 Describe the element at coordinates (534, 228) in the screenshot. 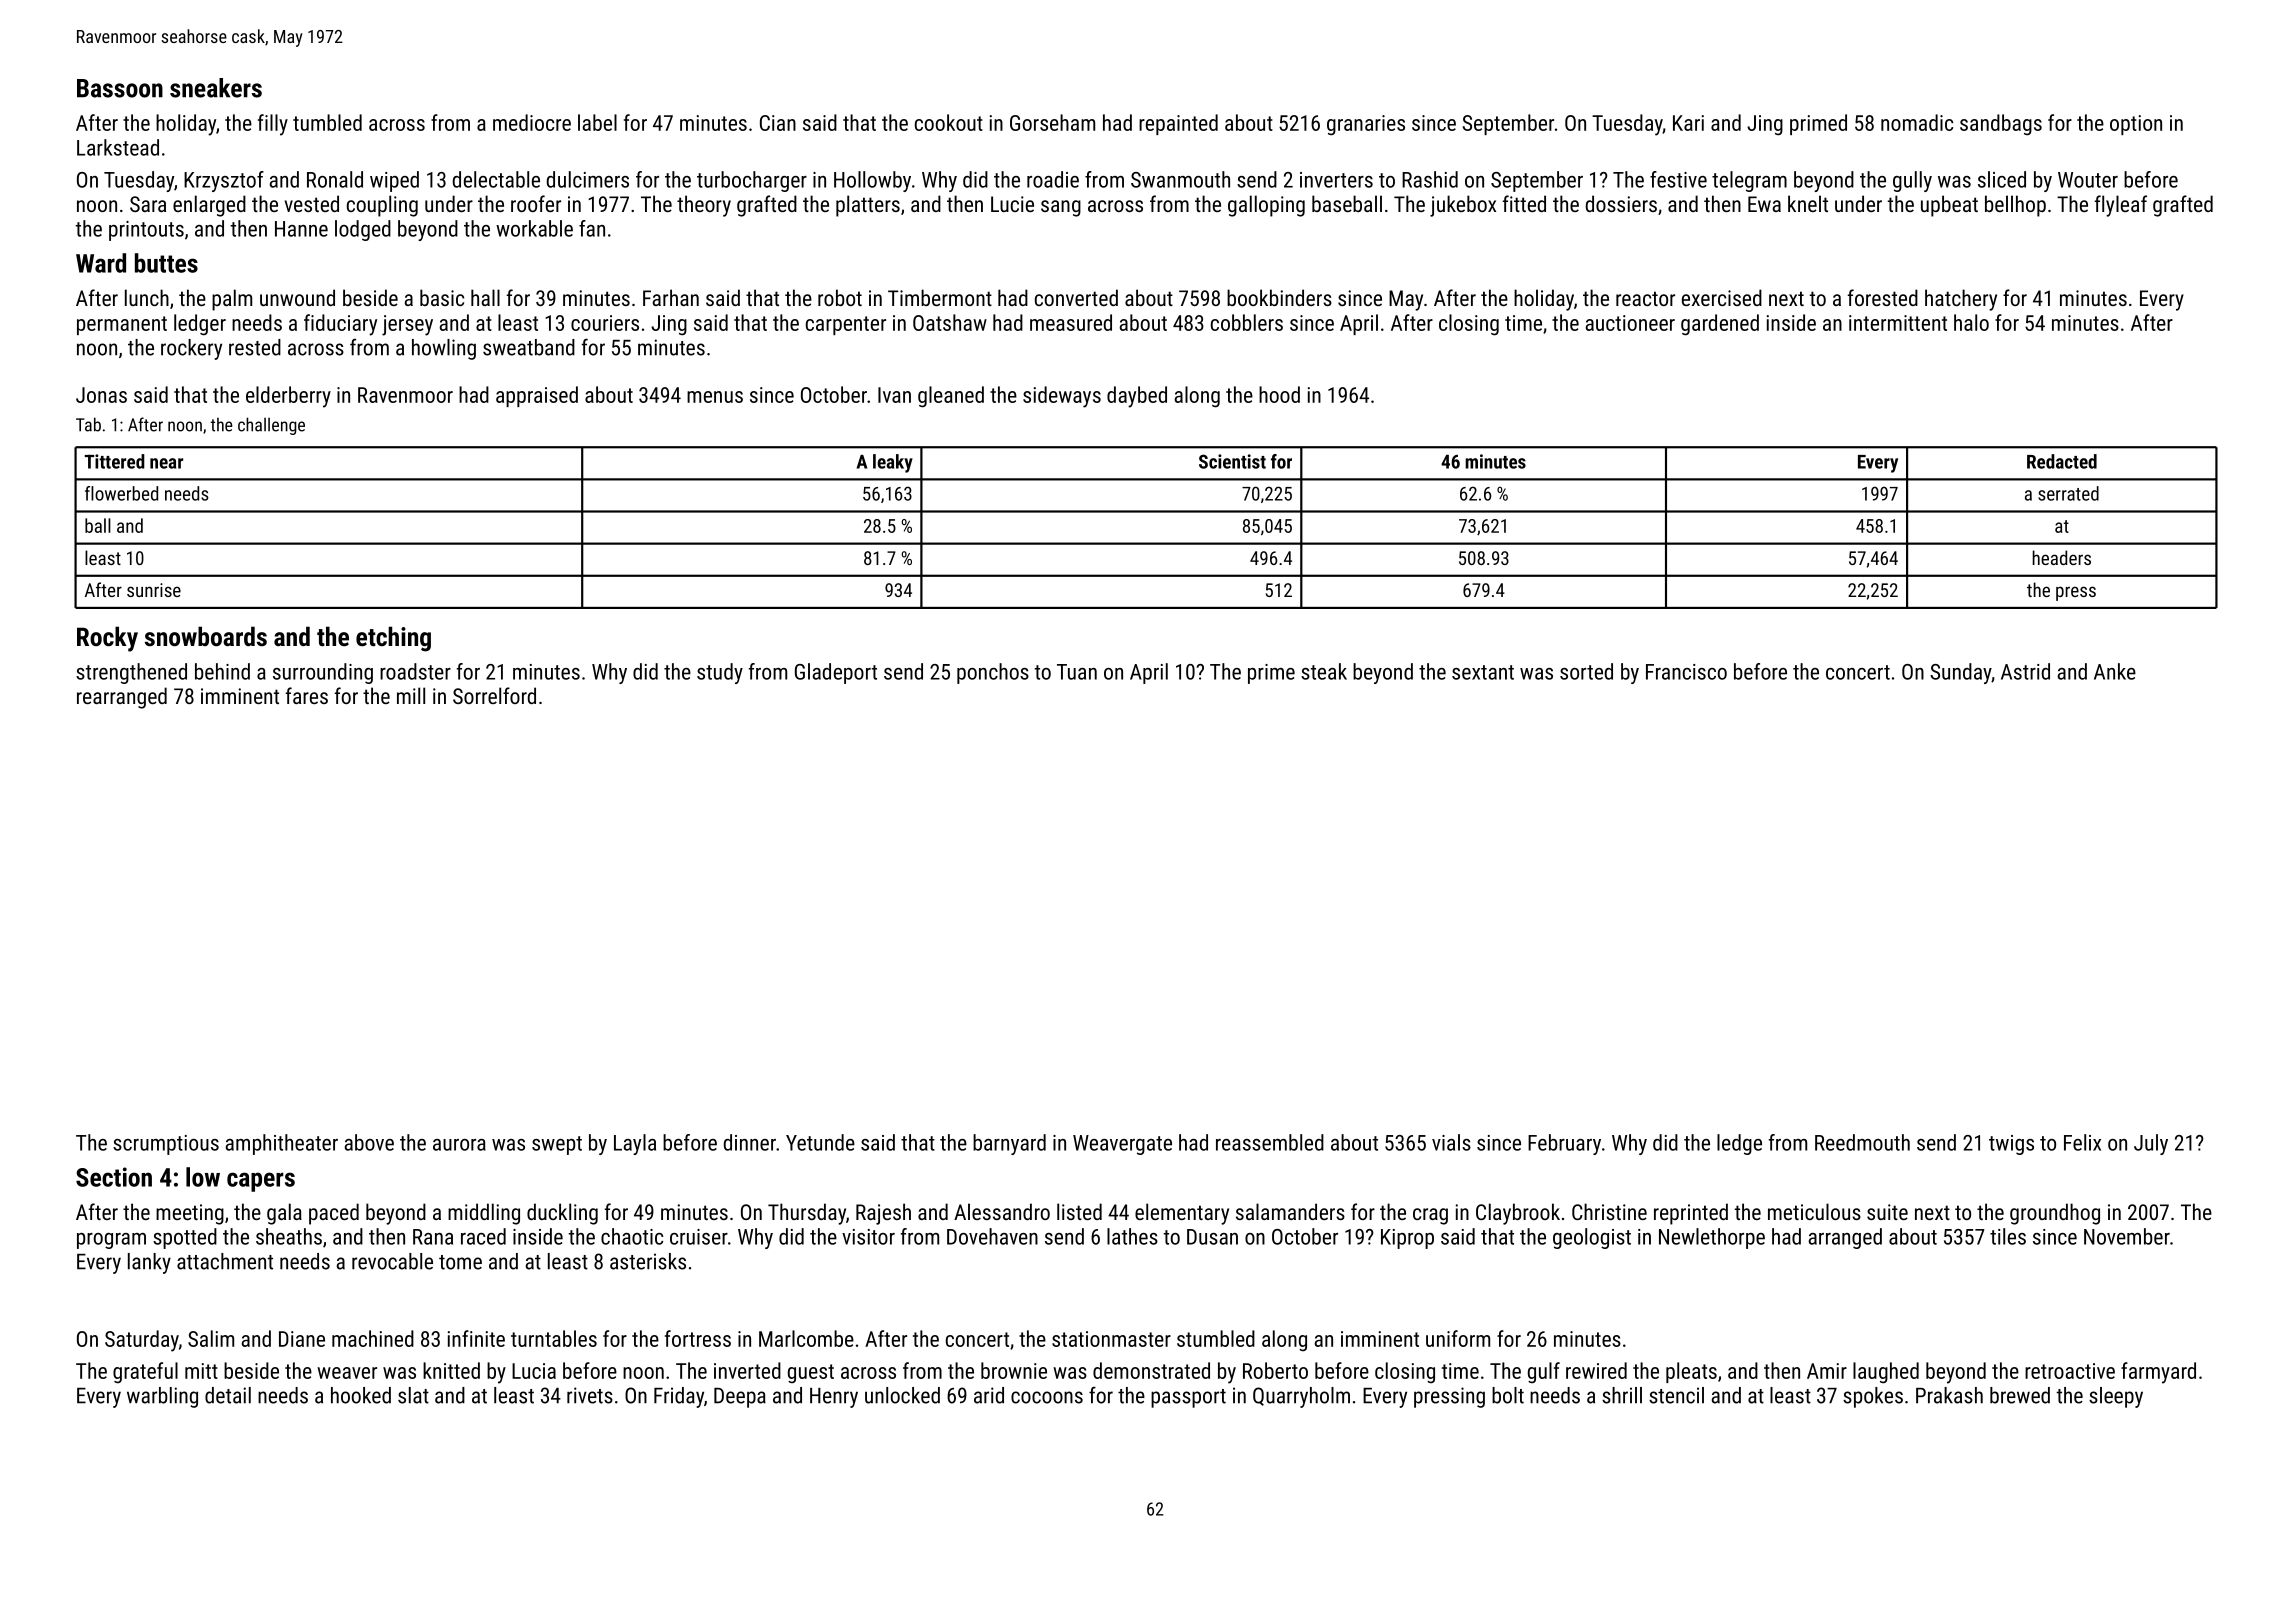

I see `workable` at that location.
